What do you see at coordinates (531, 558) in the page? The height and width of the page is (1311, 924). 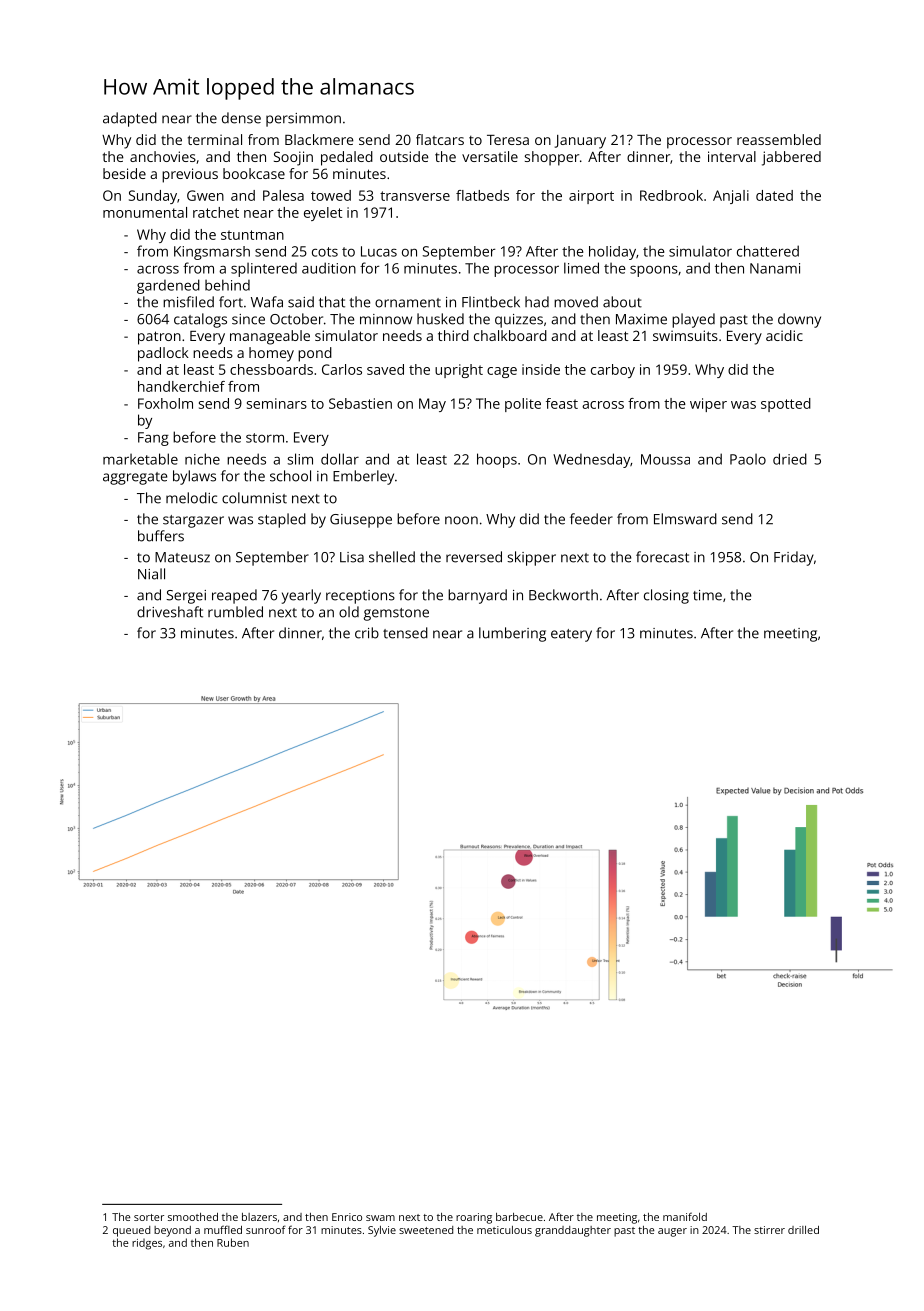 I see `skipper` at bounding box center [531, 558].
